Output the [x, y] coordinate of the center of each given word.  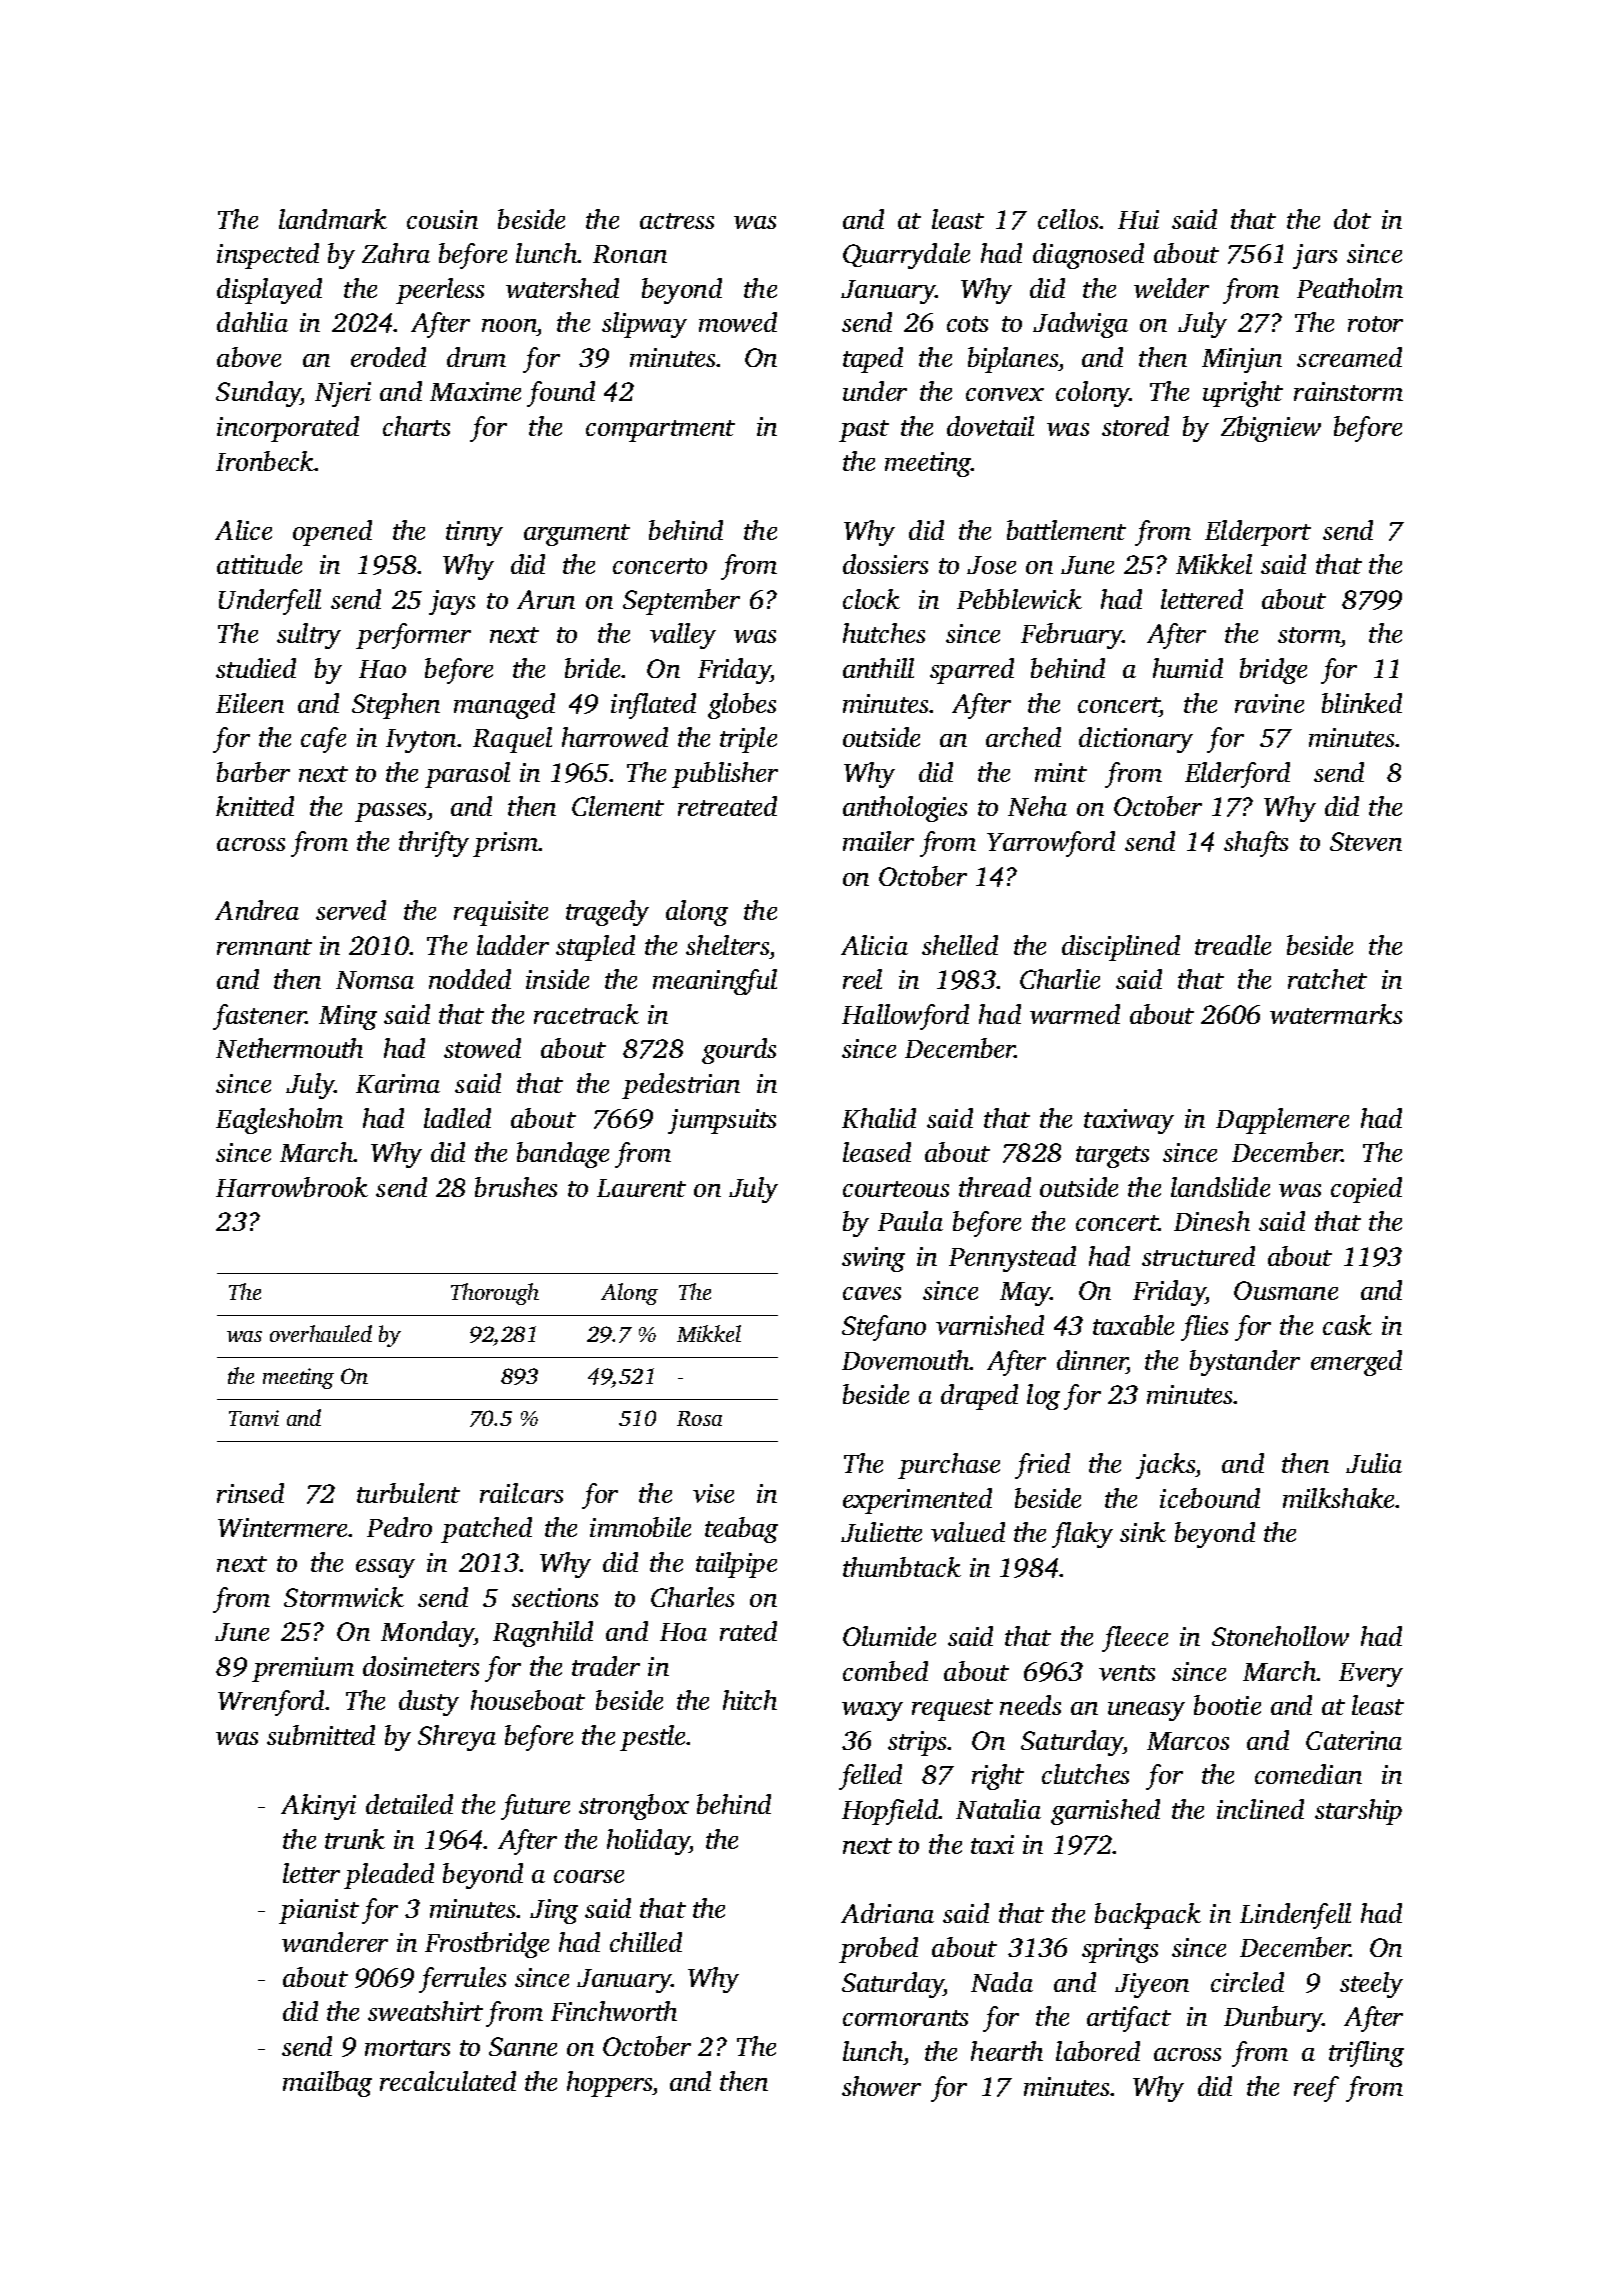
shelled [960, 945]
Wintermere [283, 1527]
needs [1030, 1705]
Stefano [884, 1328]
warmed [1075, 1014]
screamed [1349, 357]
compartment [660, 431]
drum [476, 357]
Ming [348, 1017]
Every [1371, 1675]
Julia [1374, 1463]
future [535, 1807]
